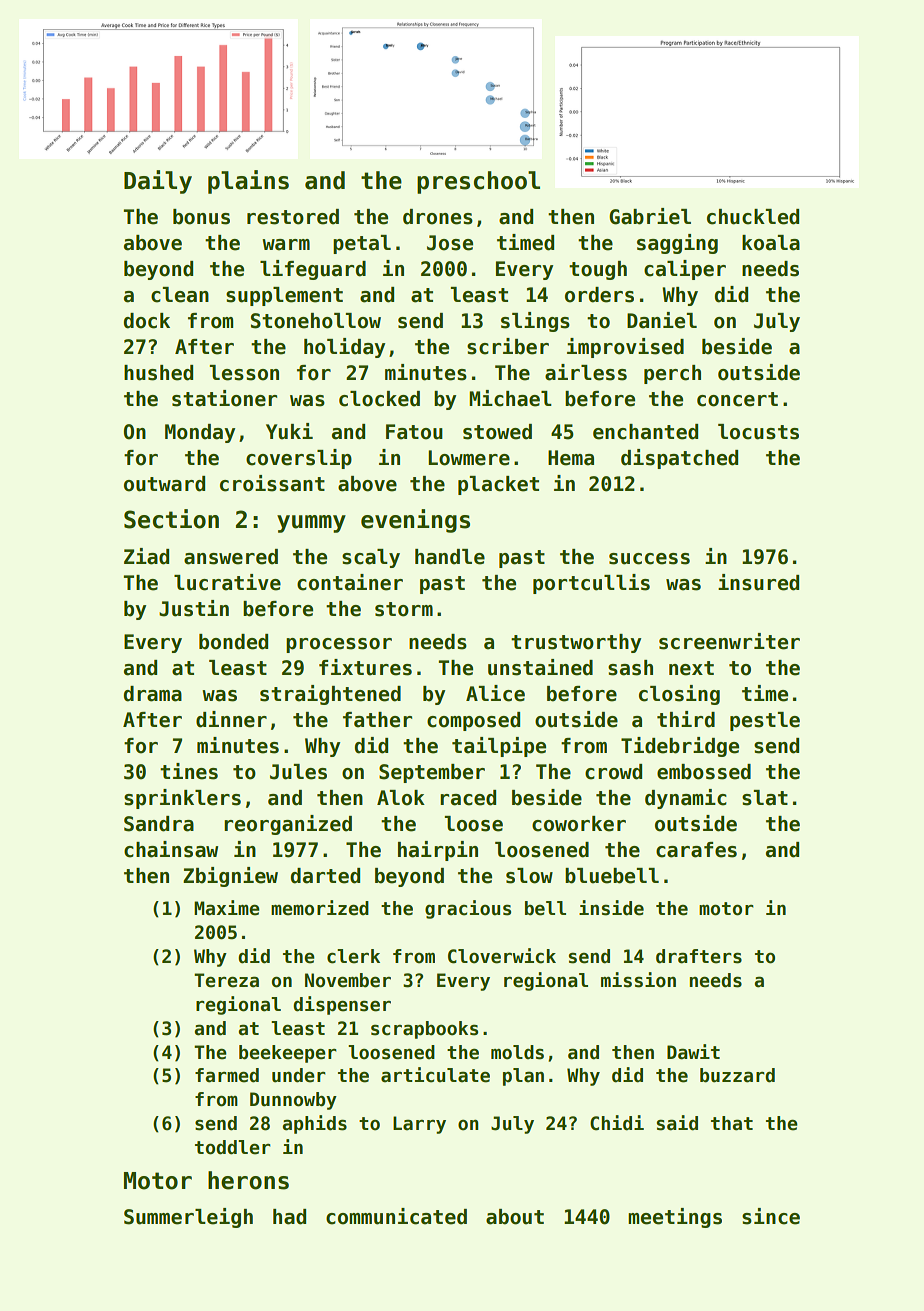 This screenshot has width=924, height=1311. What do you see at coordinates (224, 398) in the screenshot?
I see `stationer` at bounding box center [224, 398].
